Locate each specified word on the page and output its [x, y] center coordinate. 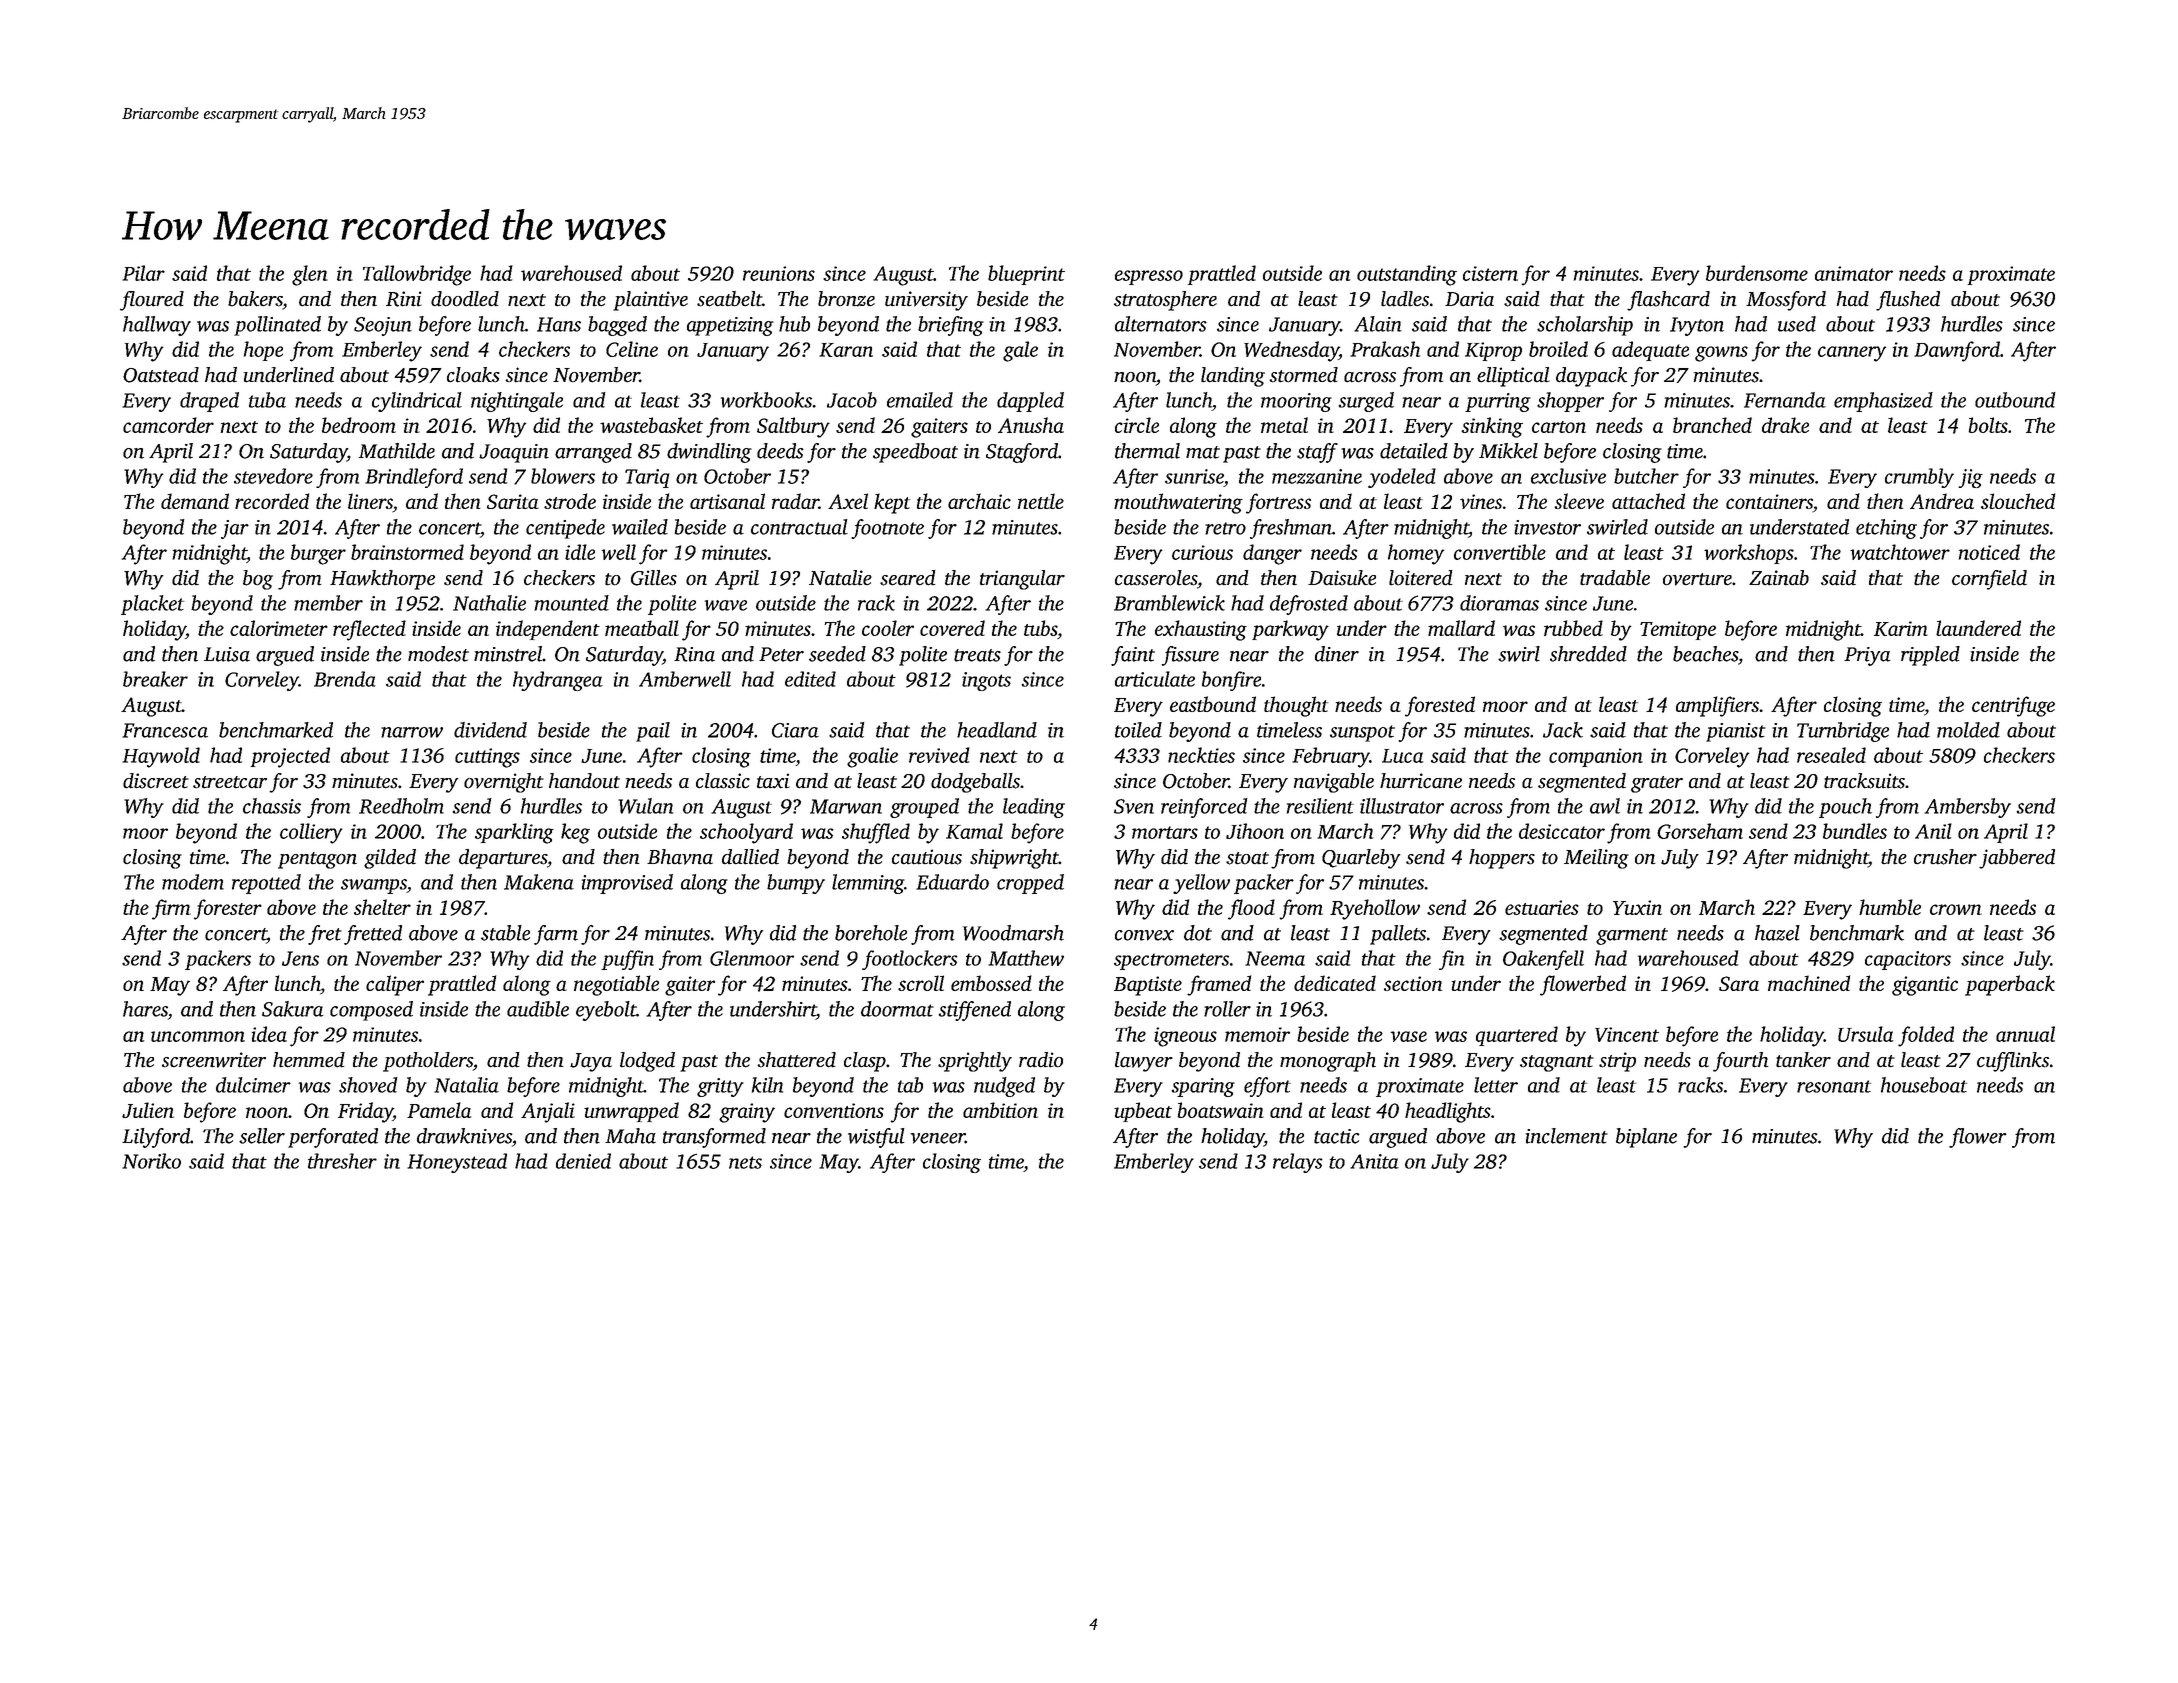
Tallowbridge [417, 275]
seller [262, 1136]
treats [977, 655]
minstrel [508, 654]
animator [1854, 273]
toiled [1138, 730]
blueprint [1026, 275]
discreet [156, 781]
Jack [1563, 730]
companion [1596, 757]
